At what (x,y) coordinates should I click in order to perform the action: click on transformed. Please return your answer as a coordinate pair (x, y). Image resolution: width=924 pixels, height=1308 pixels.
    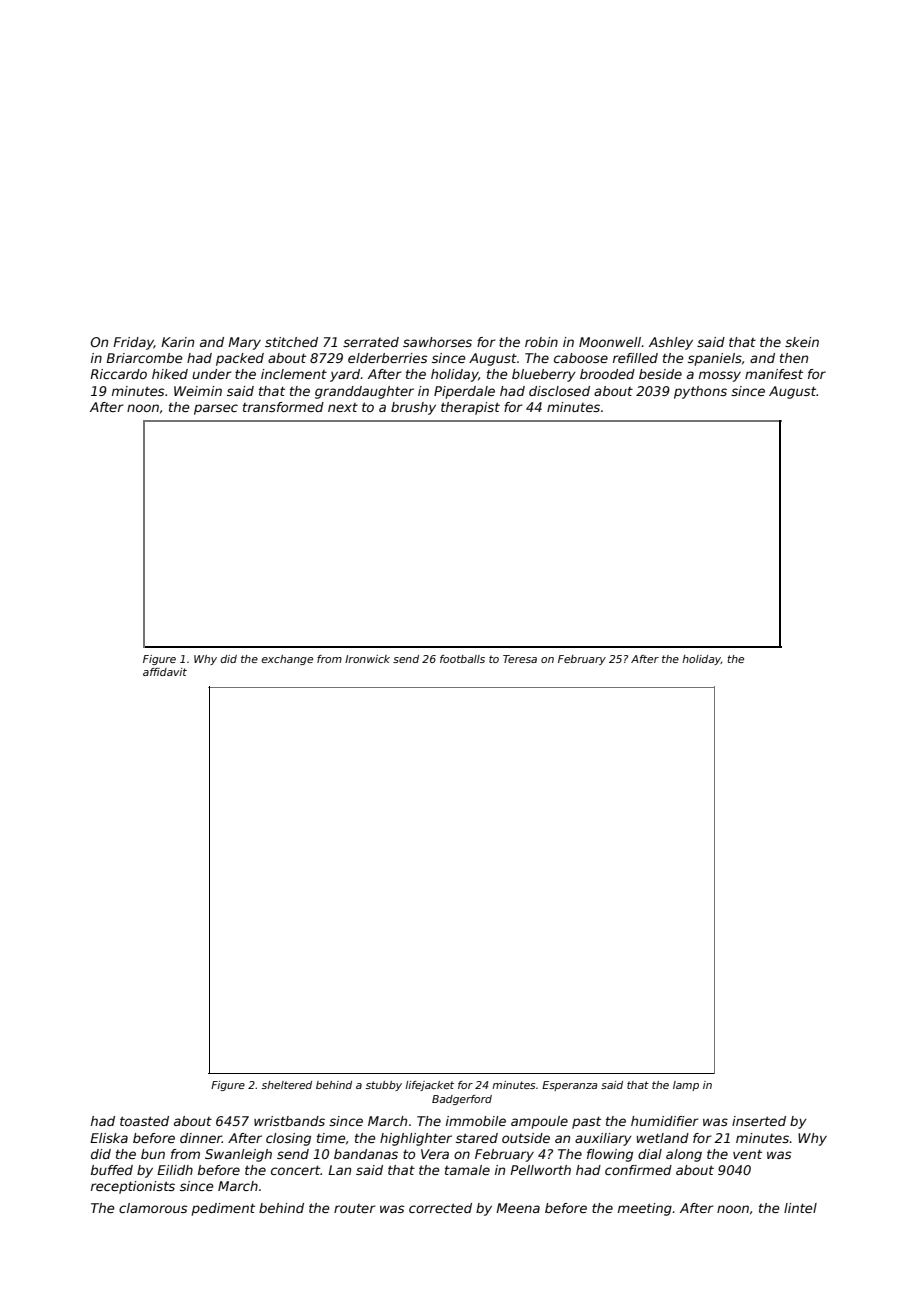
    Looking at the image, I should click on (283, 407).
